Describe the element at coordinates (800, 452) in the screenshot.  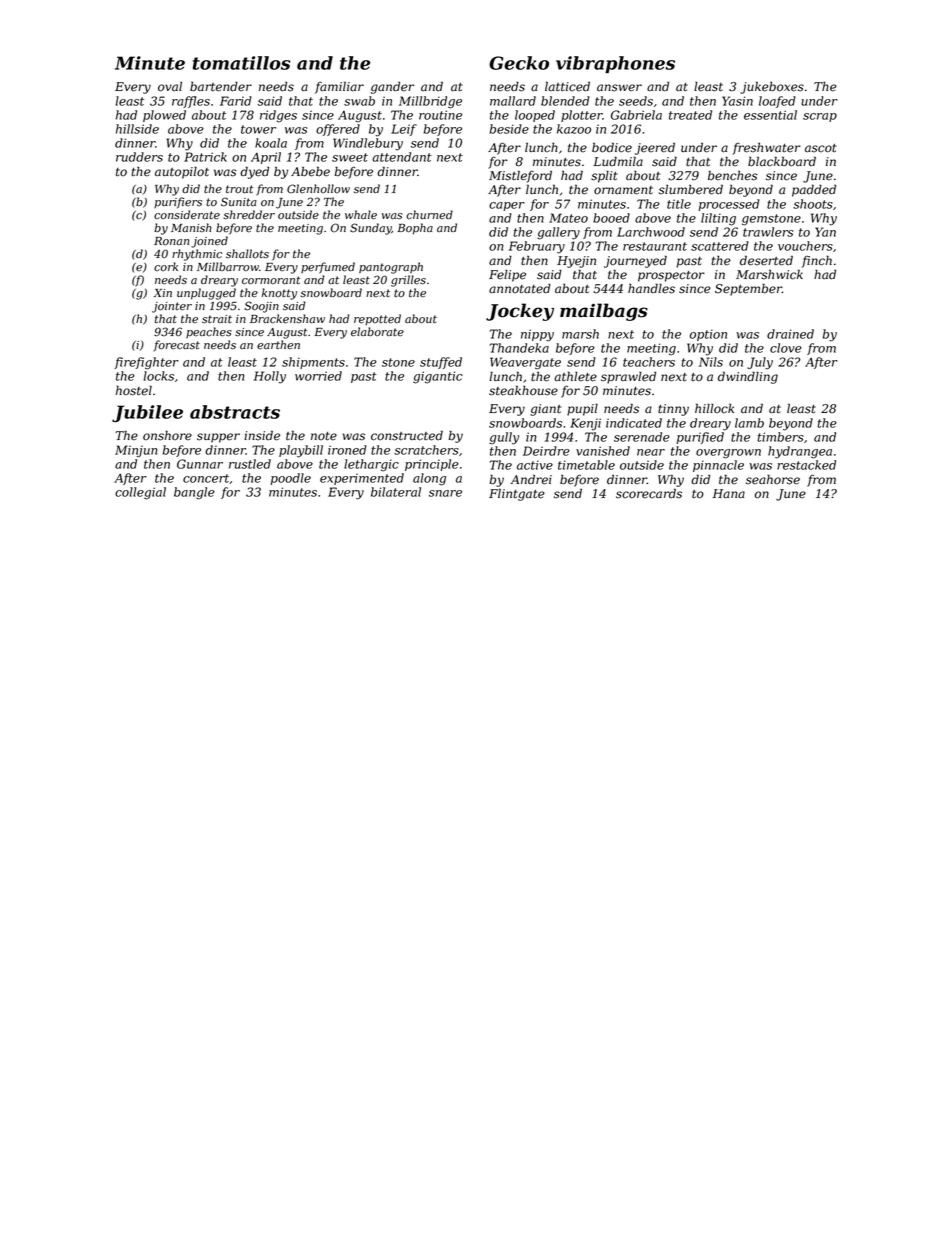
I see `hydrangea` at that location.
